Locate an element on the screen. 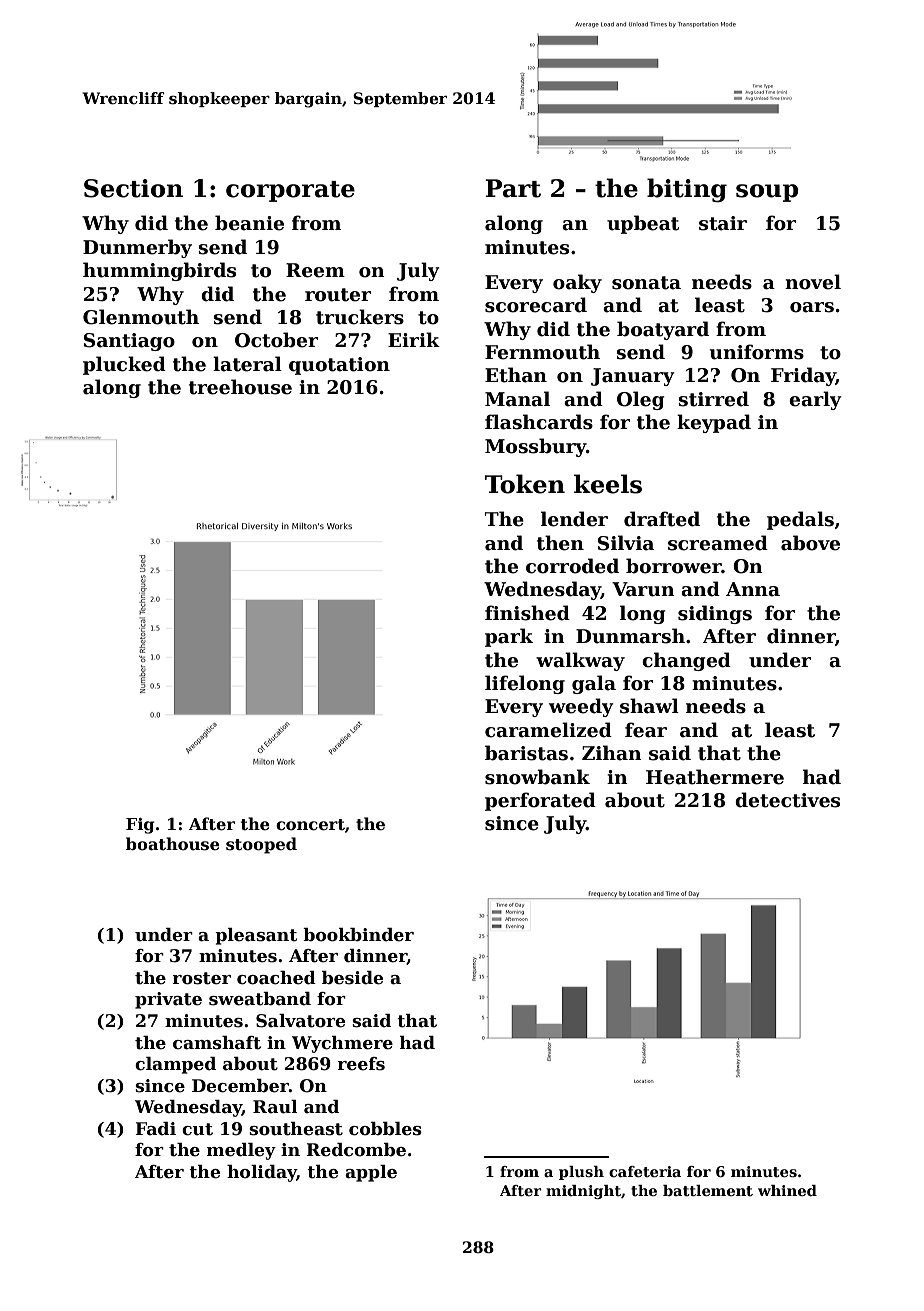  Wychmere is located at coordinates (342, 1044).
